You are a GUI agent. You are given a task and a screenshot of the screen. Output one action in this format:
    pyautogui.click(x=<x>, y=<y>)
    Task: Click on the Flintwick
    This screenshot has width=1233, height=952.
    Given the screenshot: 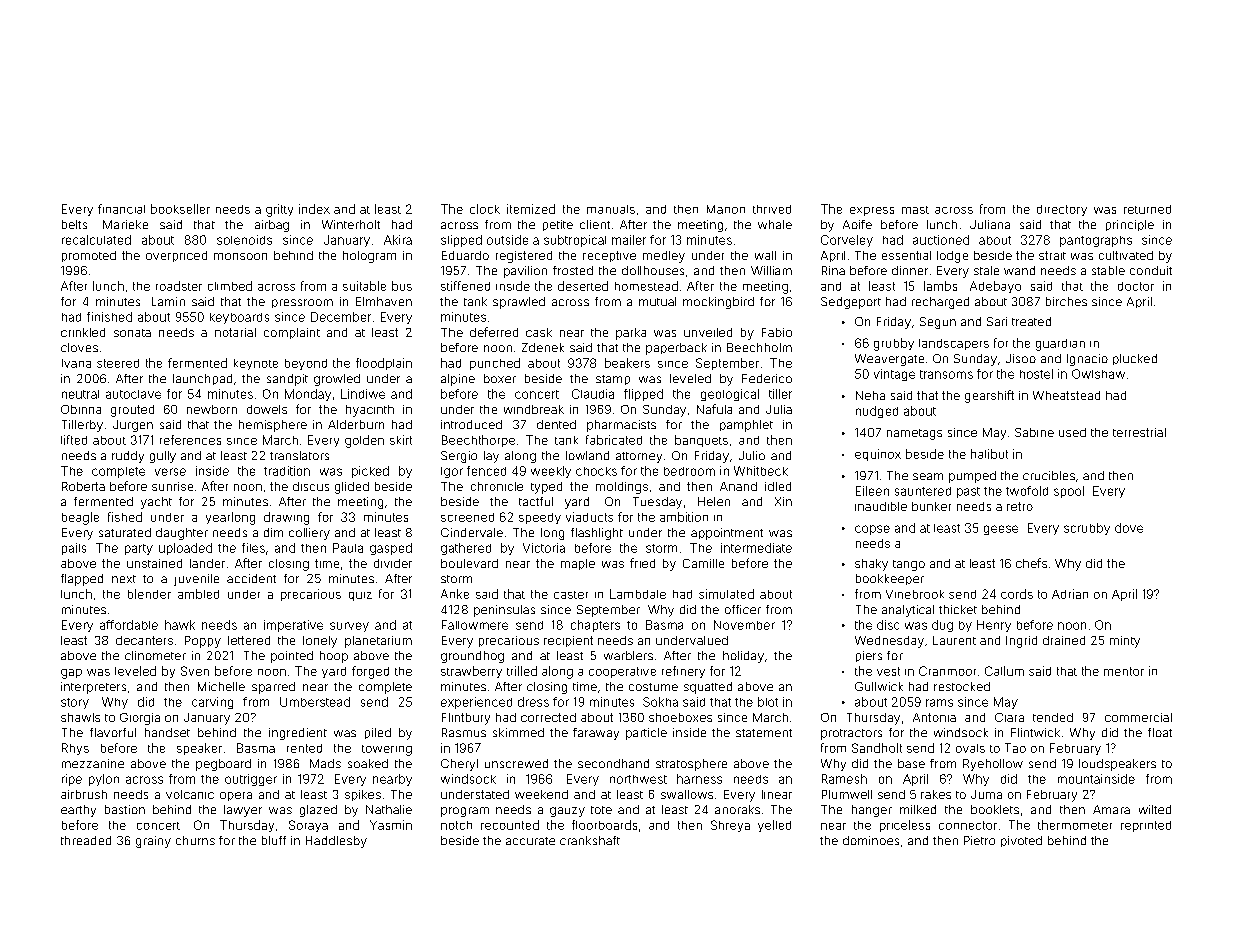 What is the action you would take?
    pyautogui.click(x=1035, y=732)
